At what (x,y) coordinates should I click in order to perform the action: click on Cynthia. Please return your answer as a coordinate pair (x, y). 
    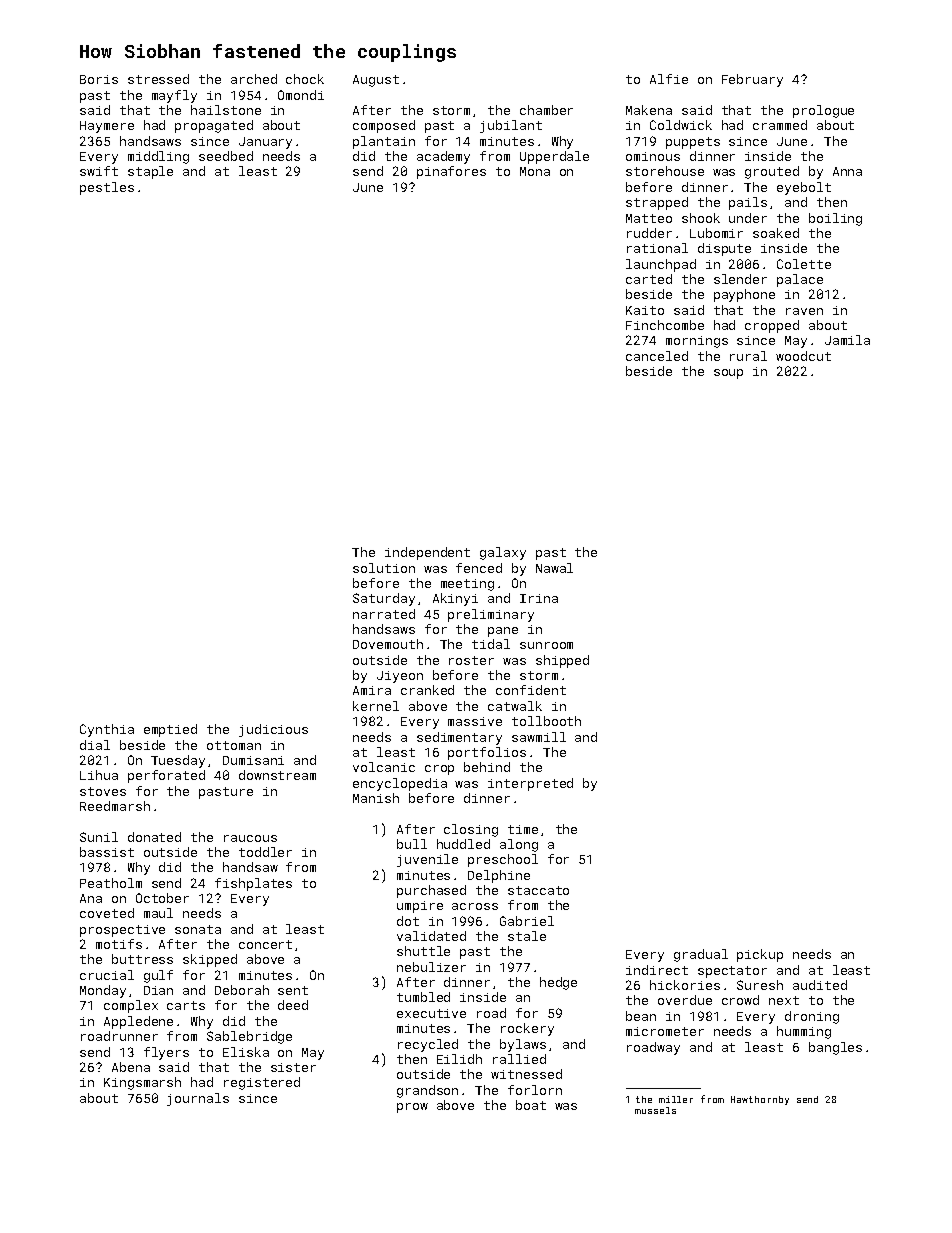
    Looking at the image, I should click on (107, 730).
